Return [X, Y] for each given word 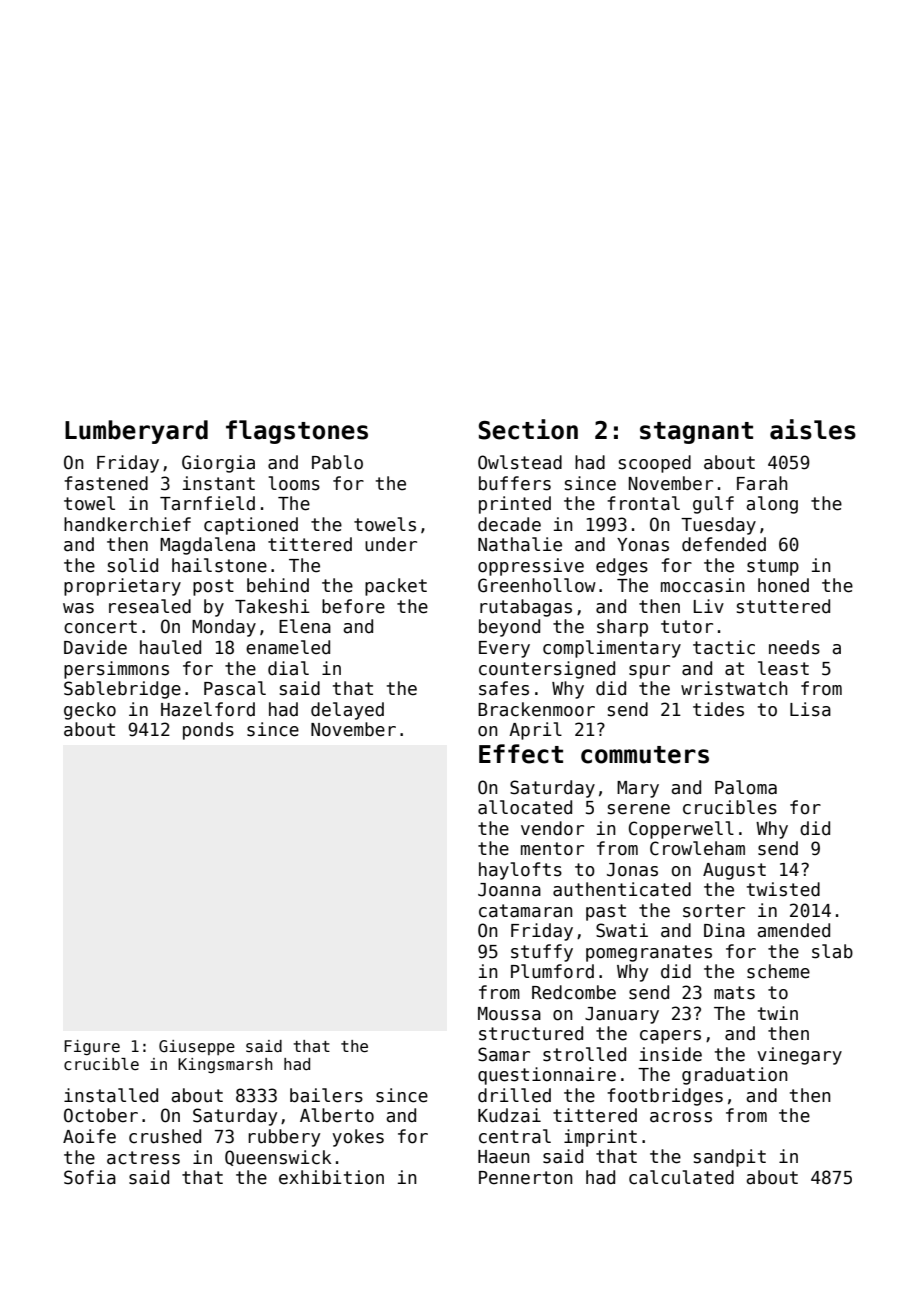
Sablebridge [122, 690]
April [535, 731]
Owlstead [520, 462]
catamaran [526, 911]
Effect [521, 754]
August [734, 871]
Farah [762, 483]
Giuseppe [197, 1047]
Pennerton [526, 1178]
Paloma [746, 787]
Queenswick [278, 1158]
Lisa [810, 709]
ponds [208, 731]
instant [219, 483]
